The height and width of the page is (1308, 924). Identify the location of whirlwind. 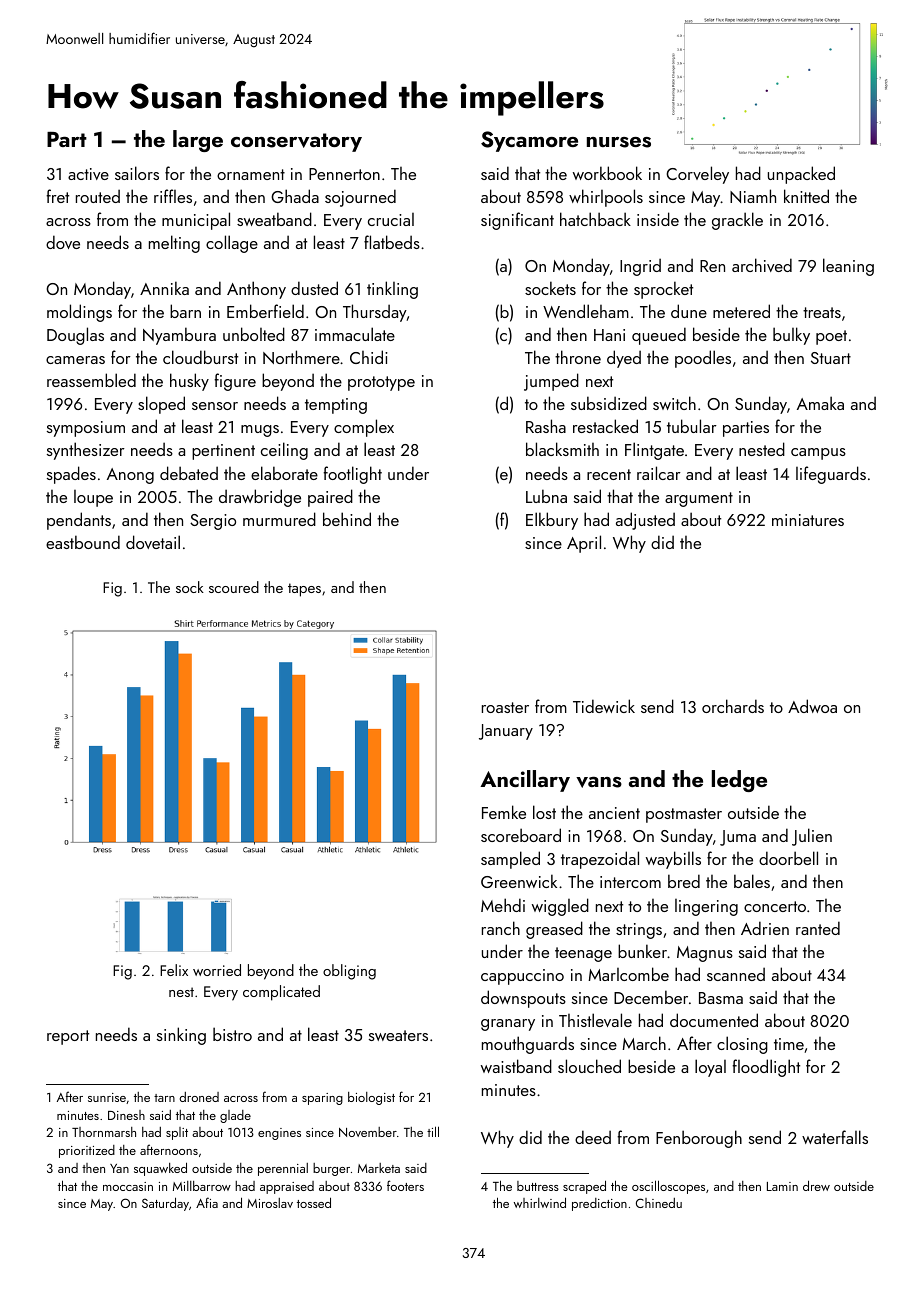
(540, 1202).
